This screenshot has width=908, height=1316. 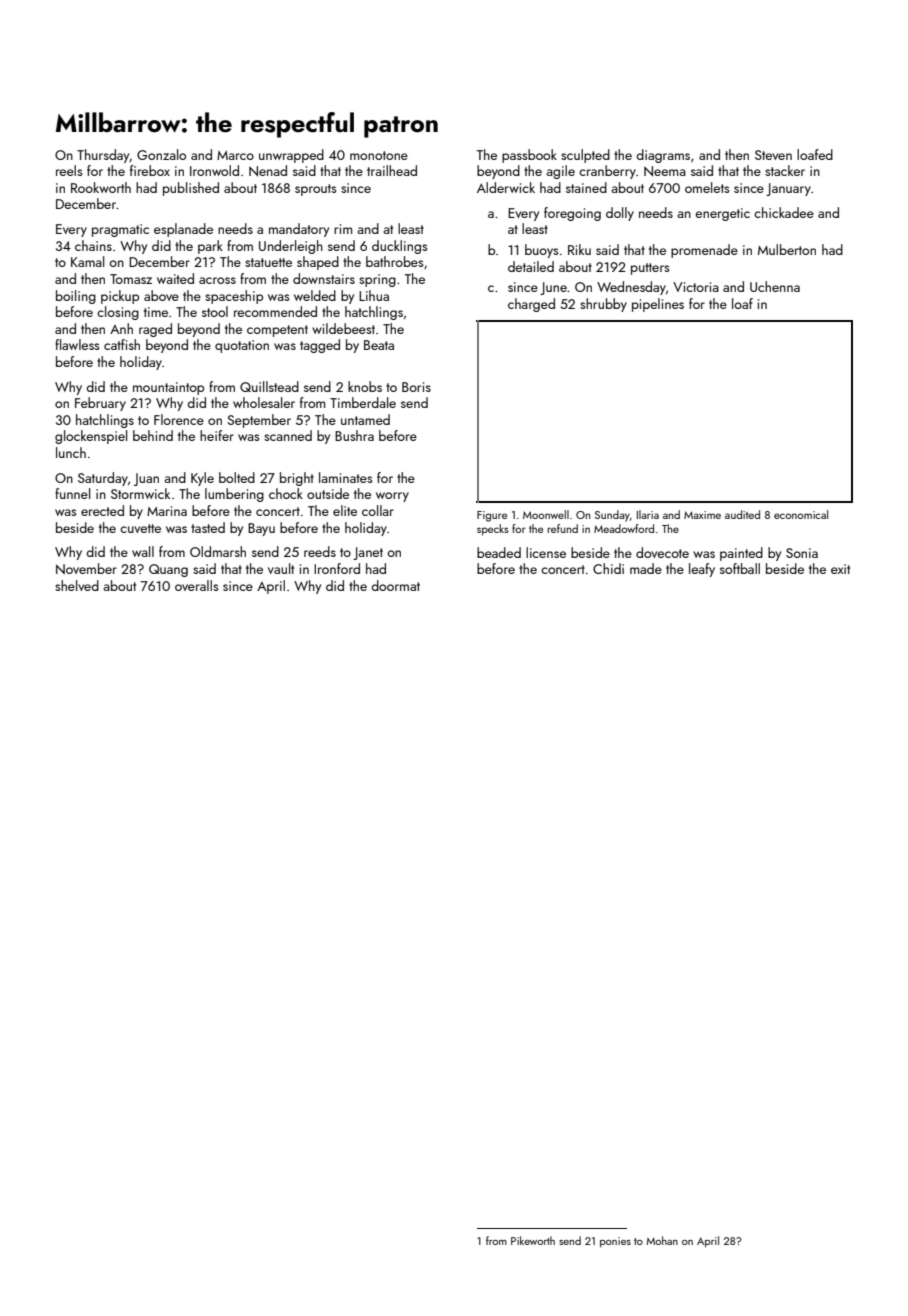 I want to click on Pikeworth, so click(x=533, y=1240).
